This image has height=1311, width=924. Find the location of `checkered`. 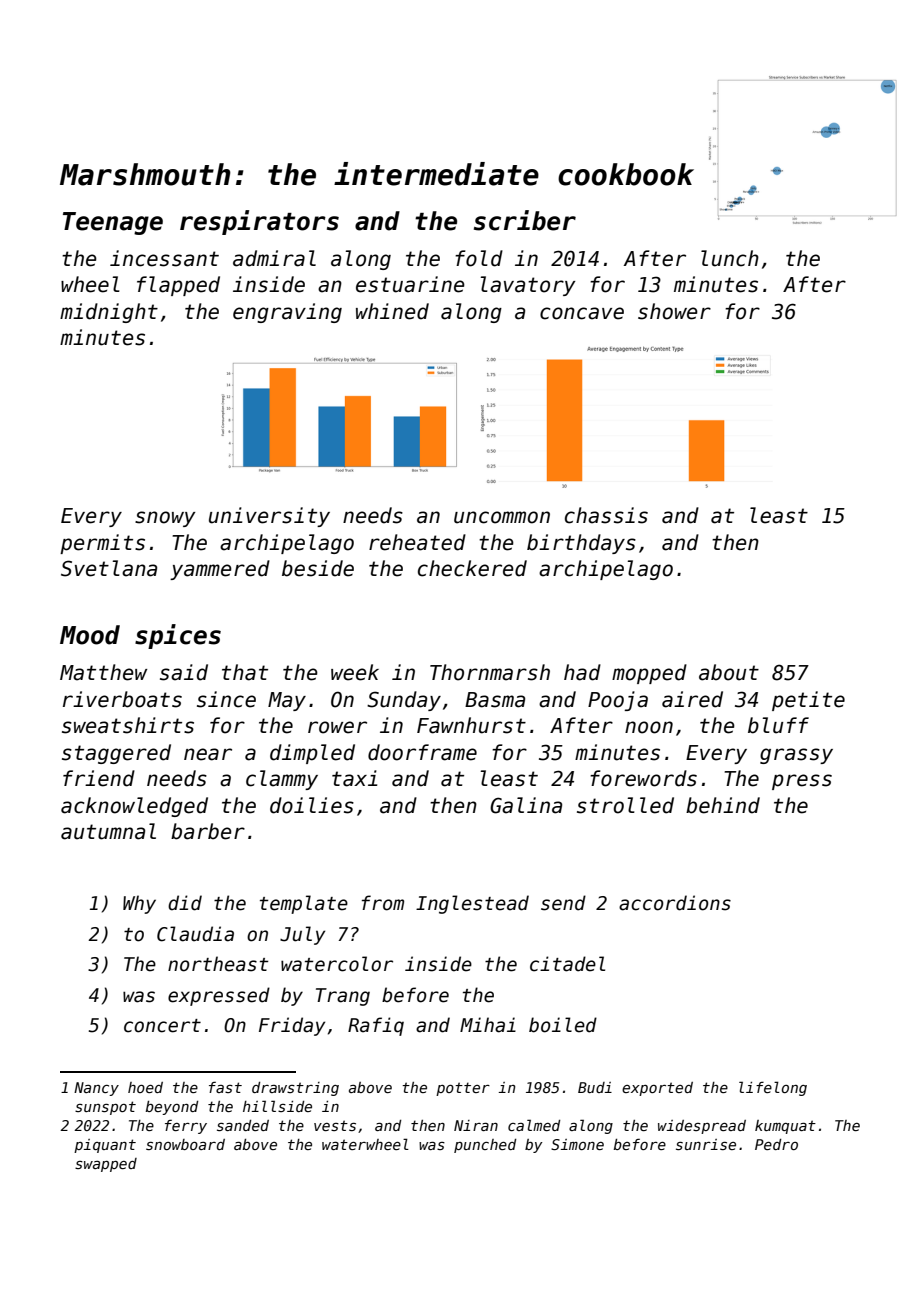

checkered is located at coordinates (472, 568).
